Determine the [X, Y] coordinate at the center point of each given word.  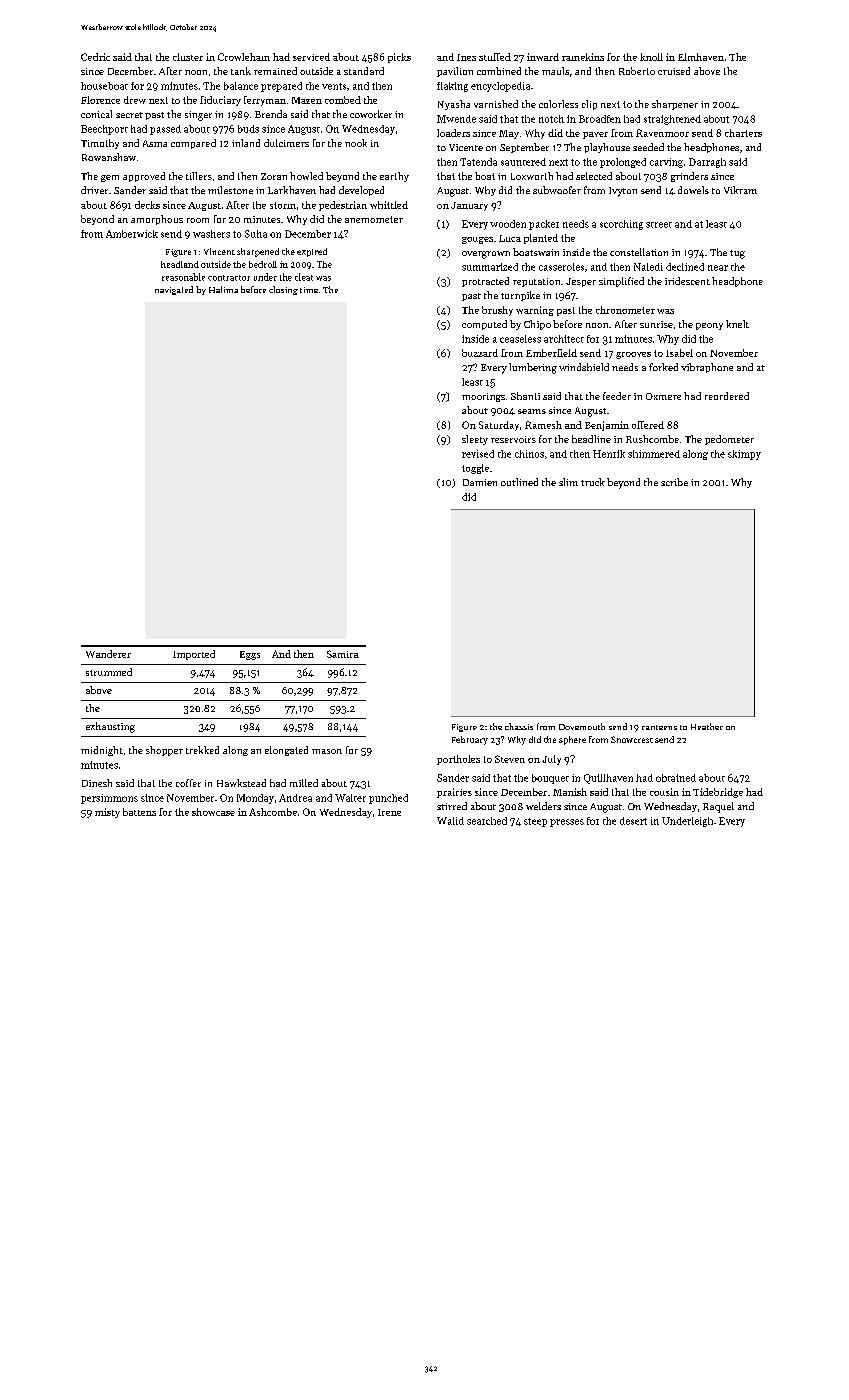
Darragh [707, 163]
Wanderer [108, 654]
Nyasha [454, 105]
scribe [674, 482]
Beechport [104, 130]
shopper [164, 751]
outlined [519, 482]
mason [327, 751]
